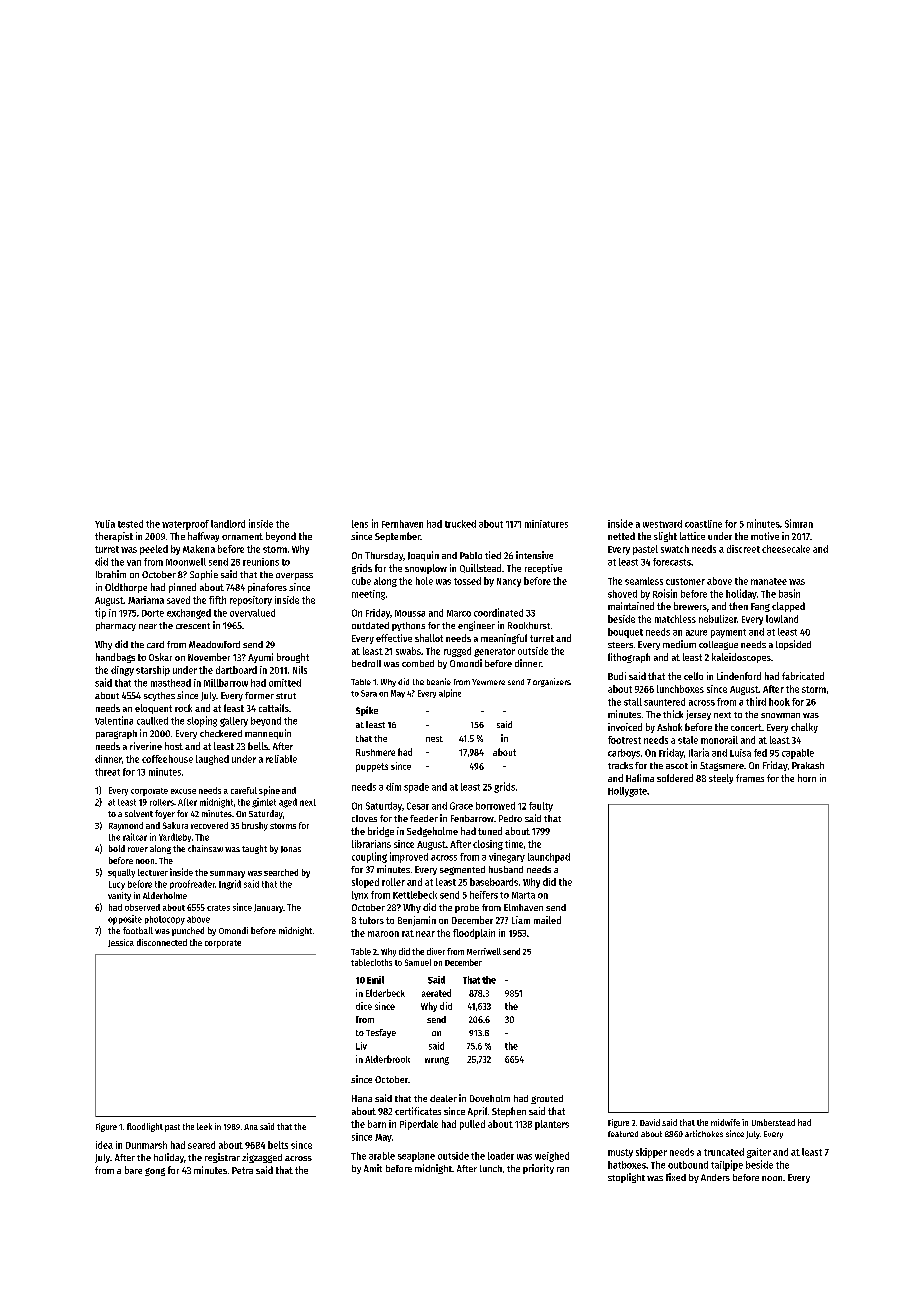 The width and height of the screenshot is (924, 1308). I want to click on punched, so click(188, 931).
